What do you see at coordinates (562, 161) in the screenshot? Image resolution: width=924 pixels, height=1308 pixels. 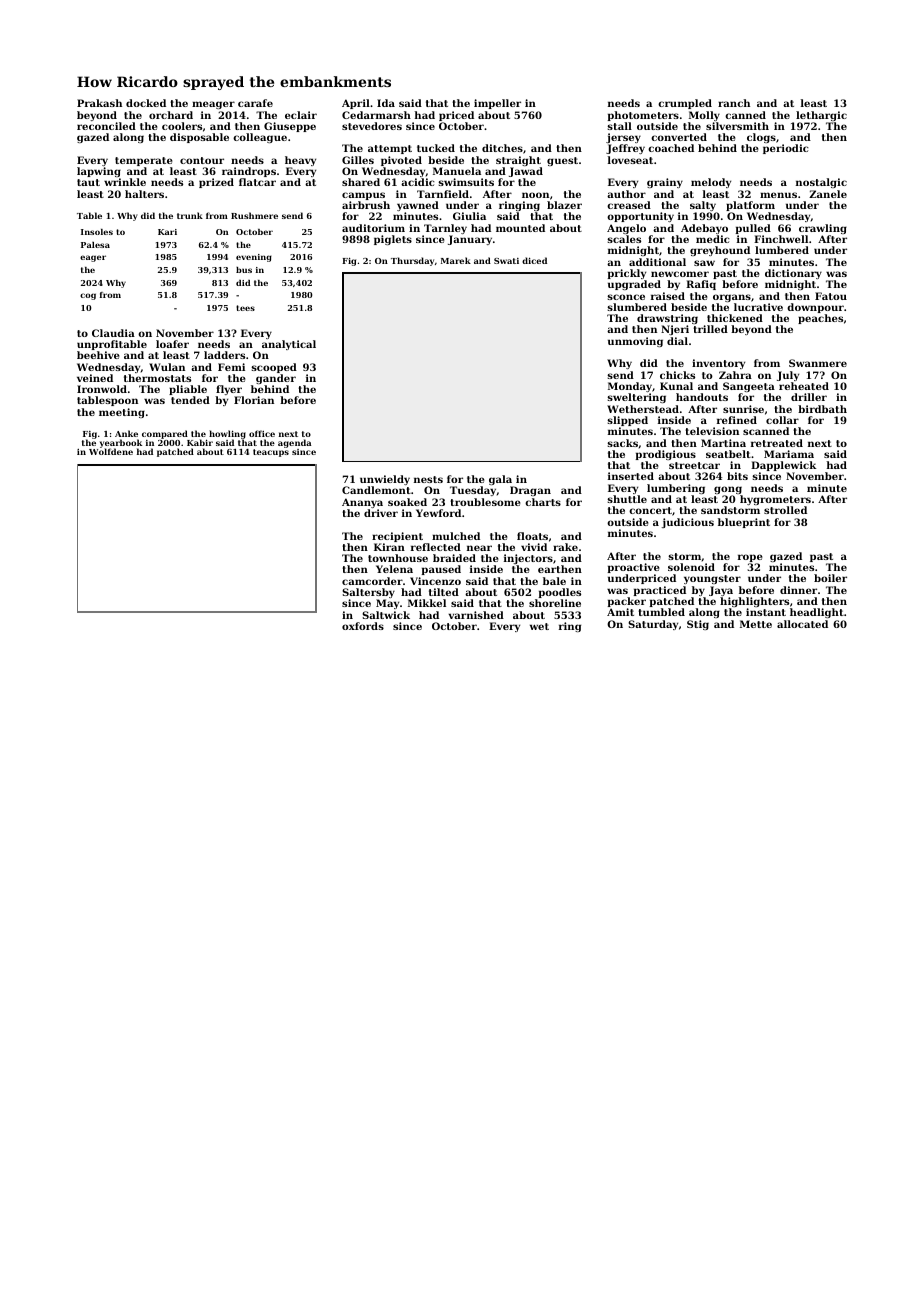 I see `guest` at bounding box center [562, 161].
